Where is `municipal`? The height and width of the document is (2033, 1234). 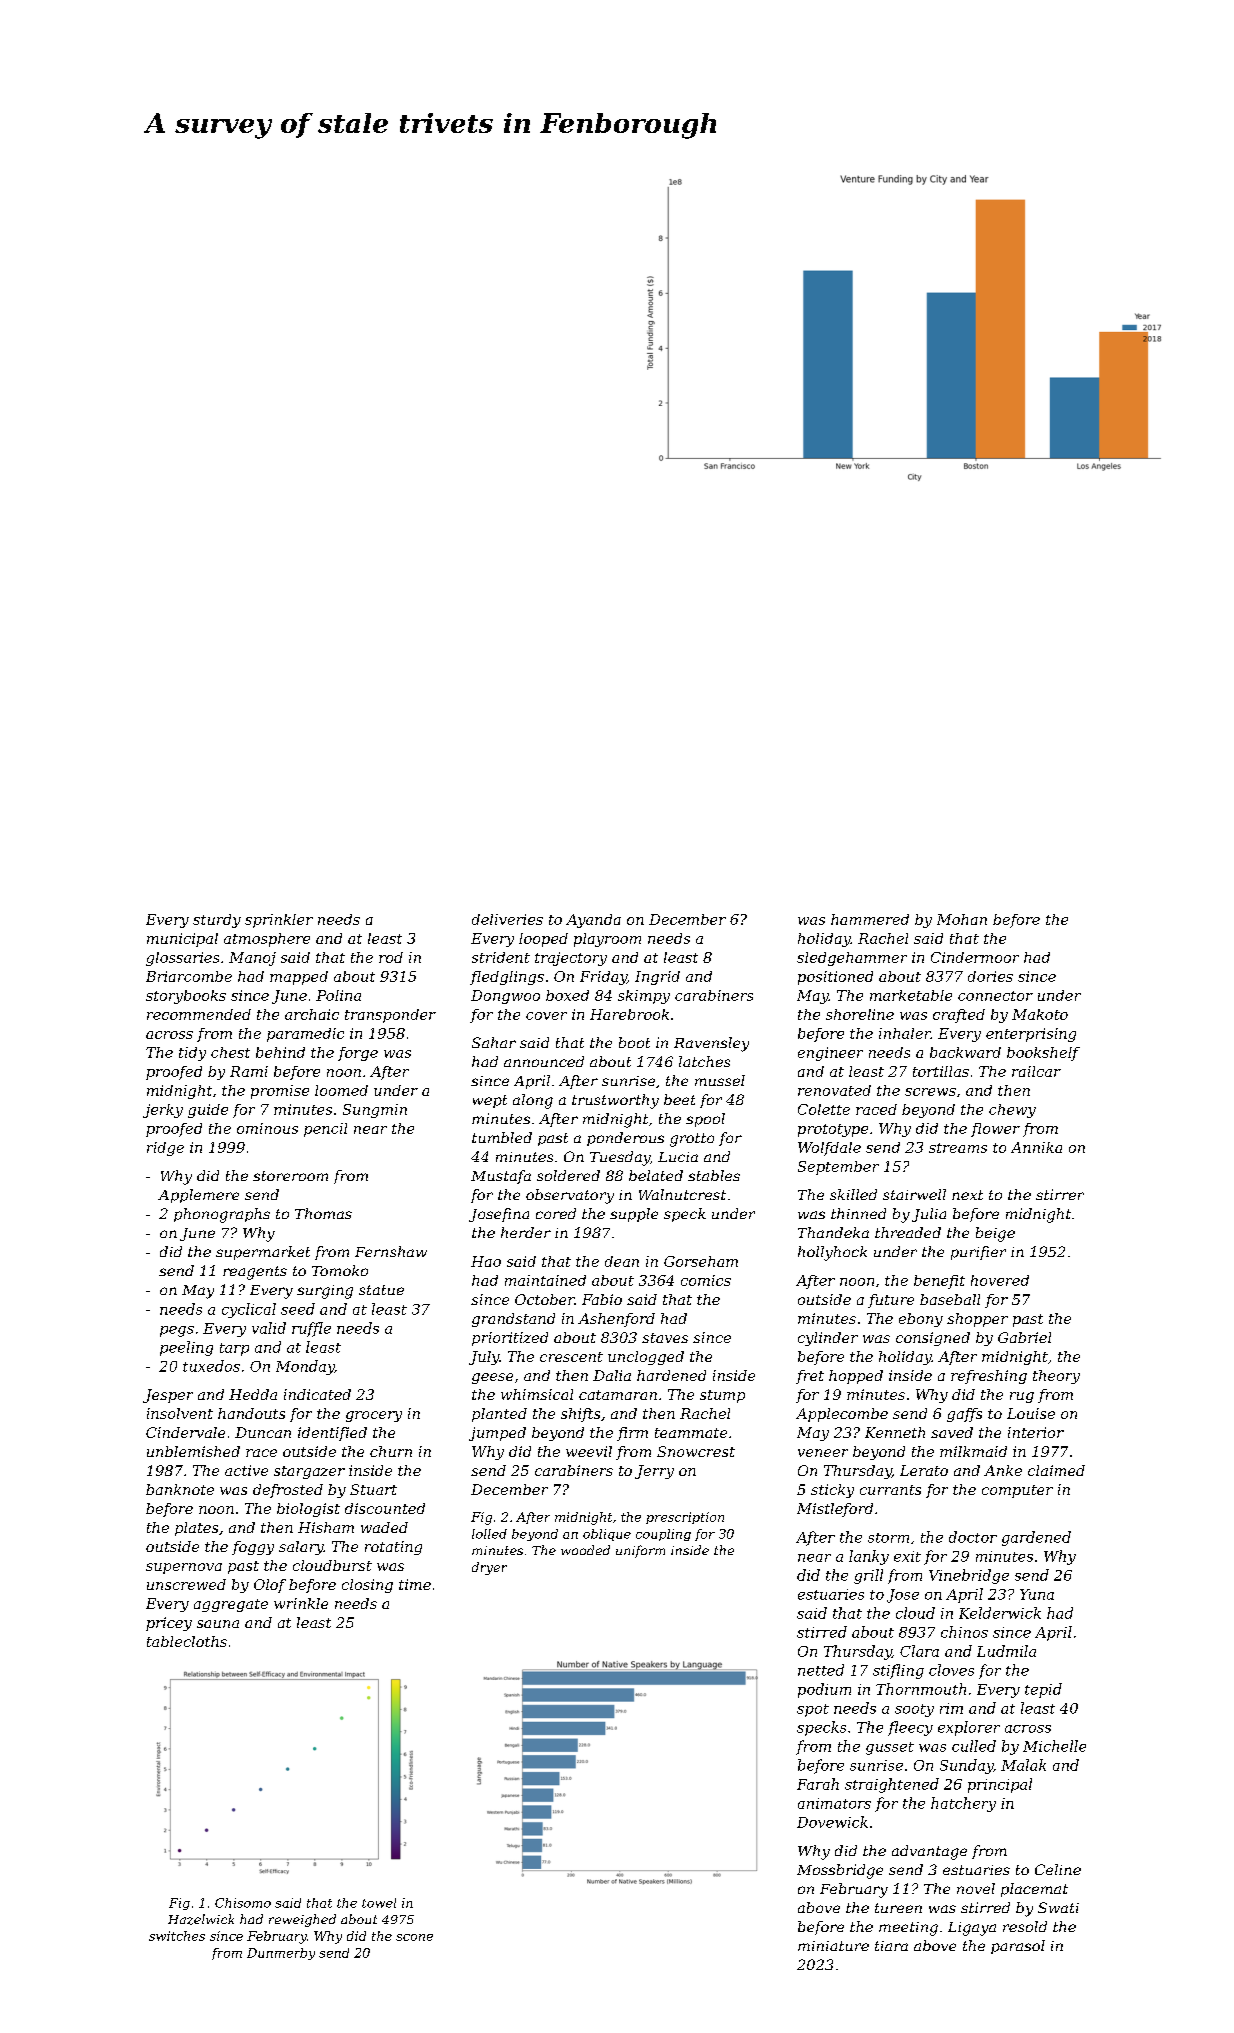 municipal is located at coordinates (182, 940).
